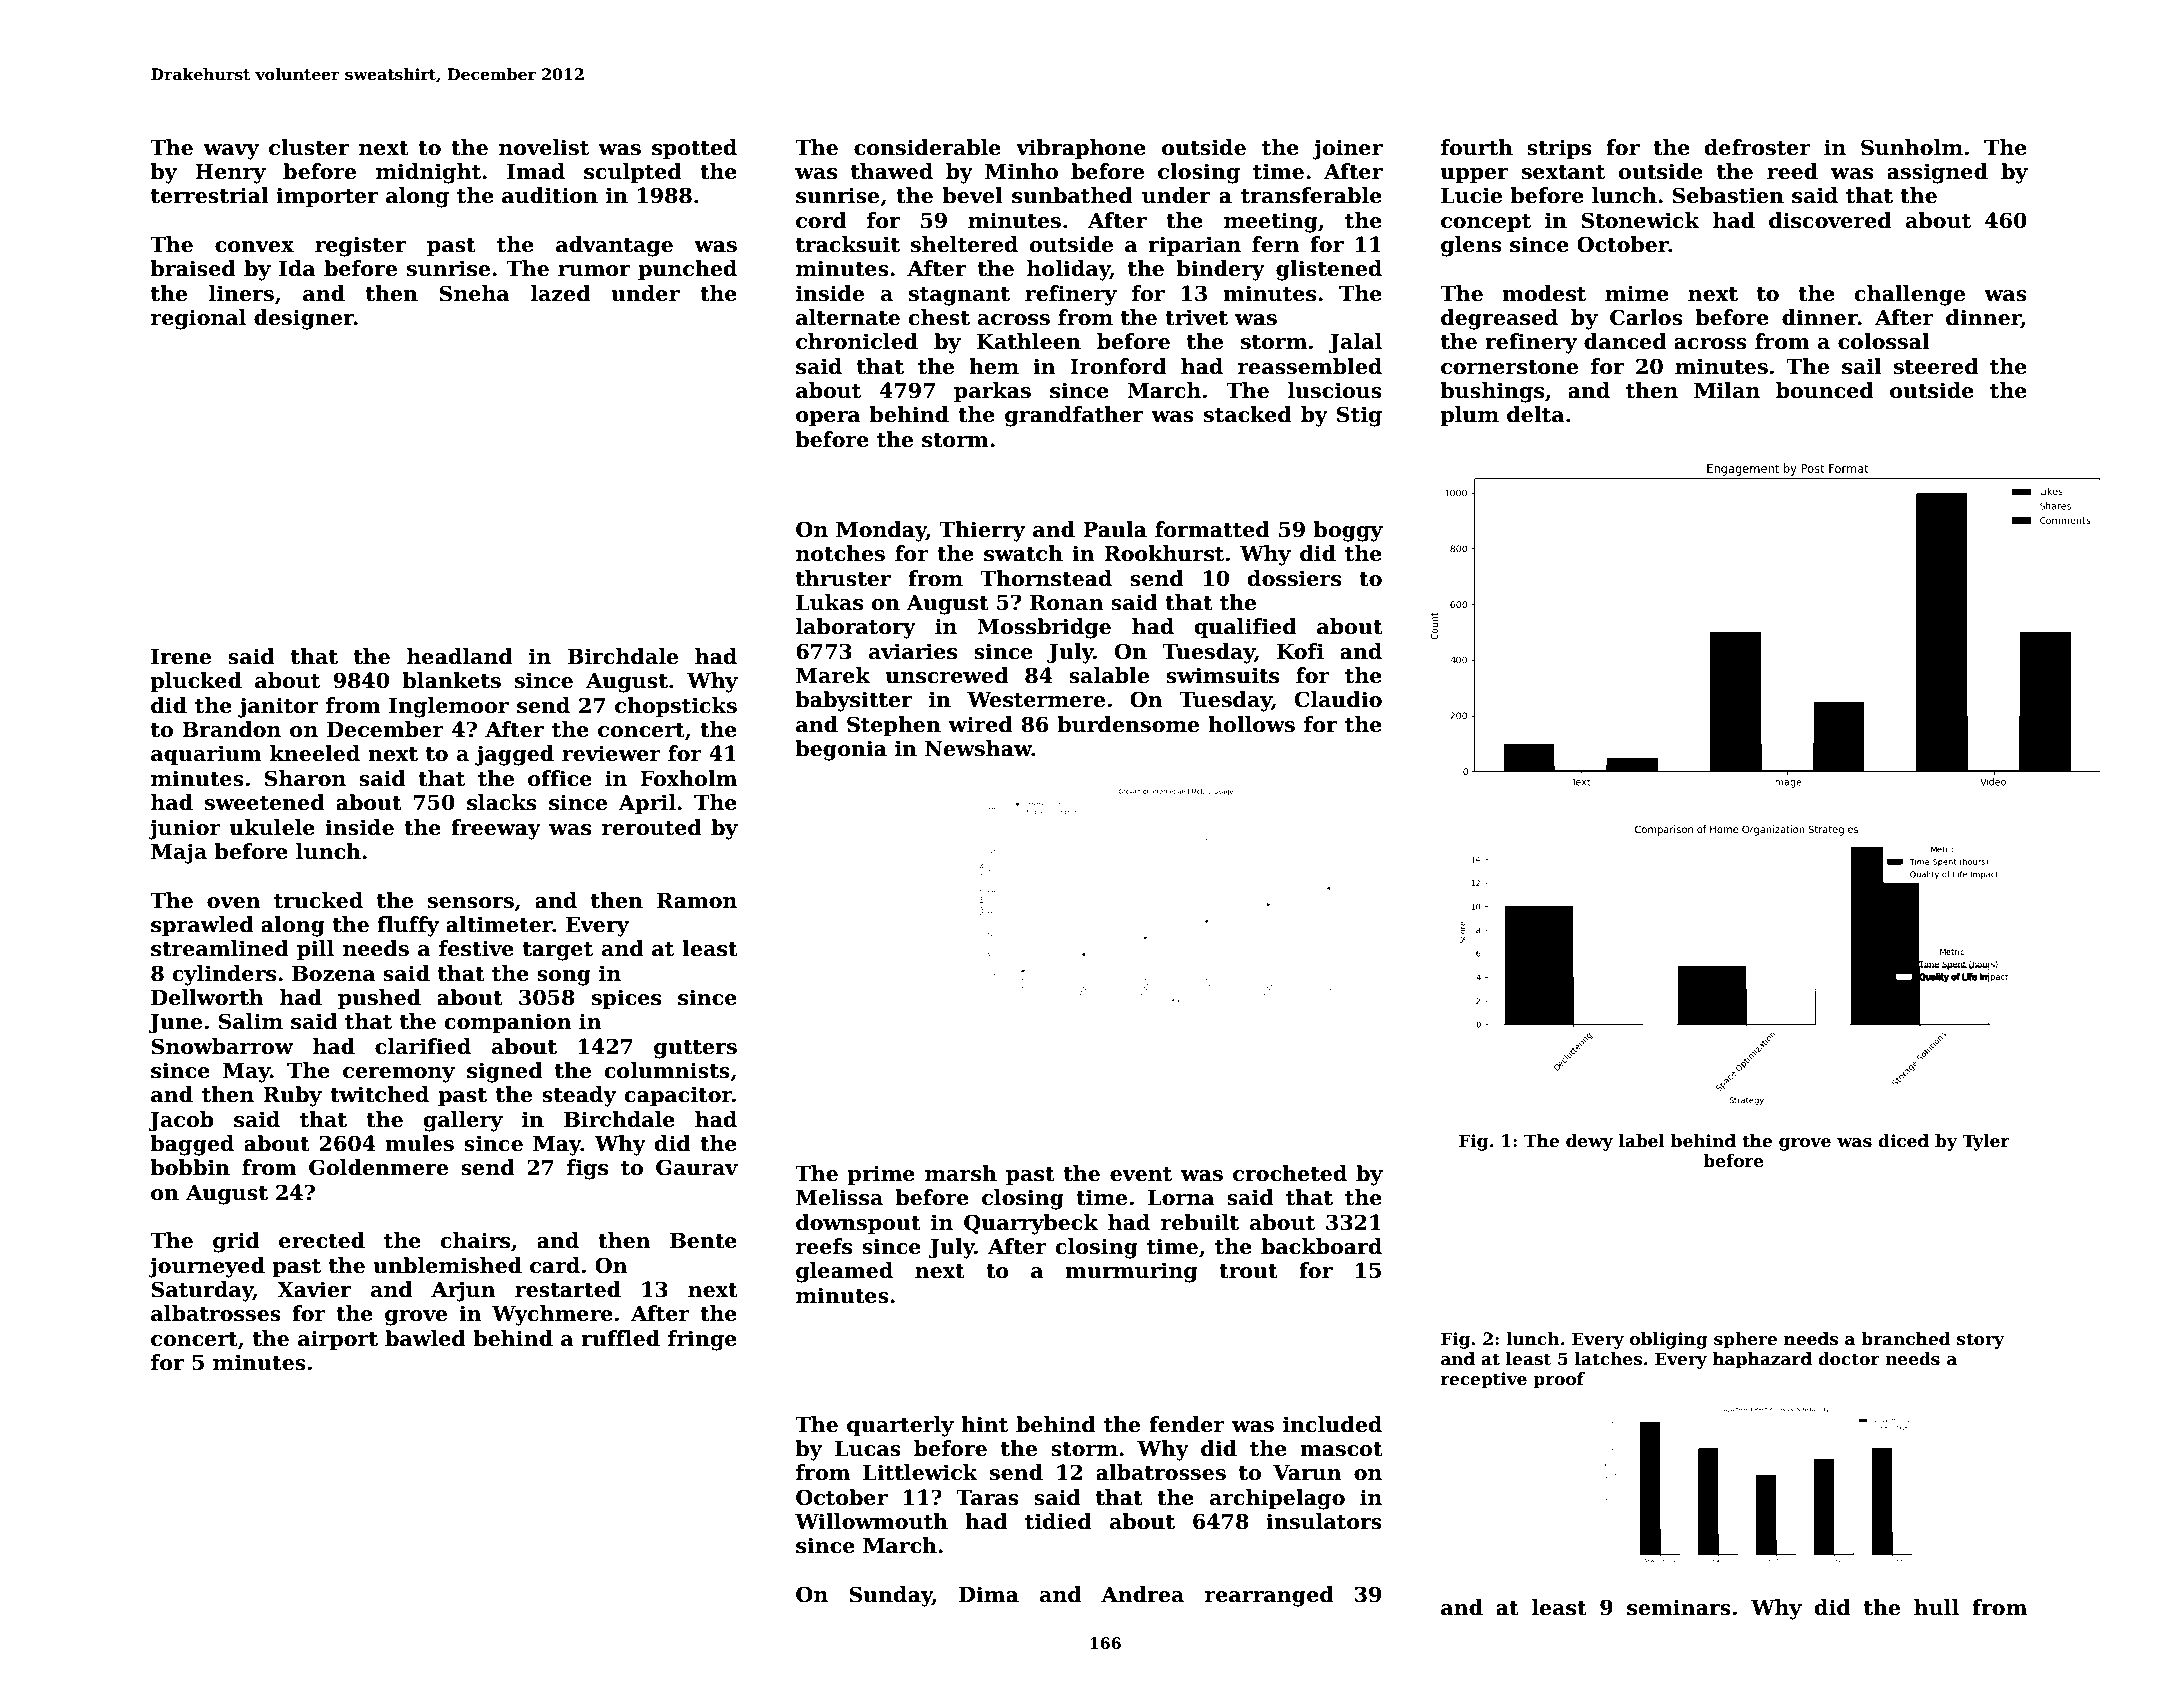 This document has height=1683, width=2178. I want to click on Ramon, so click(697, 901).
